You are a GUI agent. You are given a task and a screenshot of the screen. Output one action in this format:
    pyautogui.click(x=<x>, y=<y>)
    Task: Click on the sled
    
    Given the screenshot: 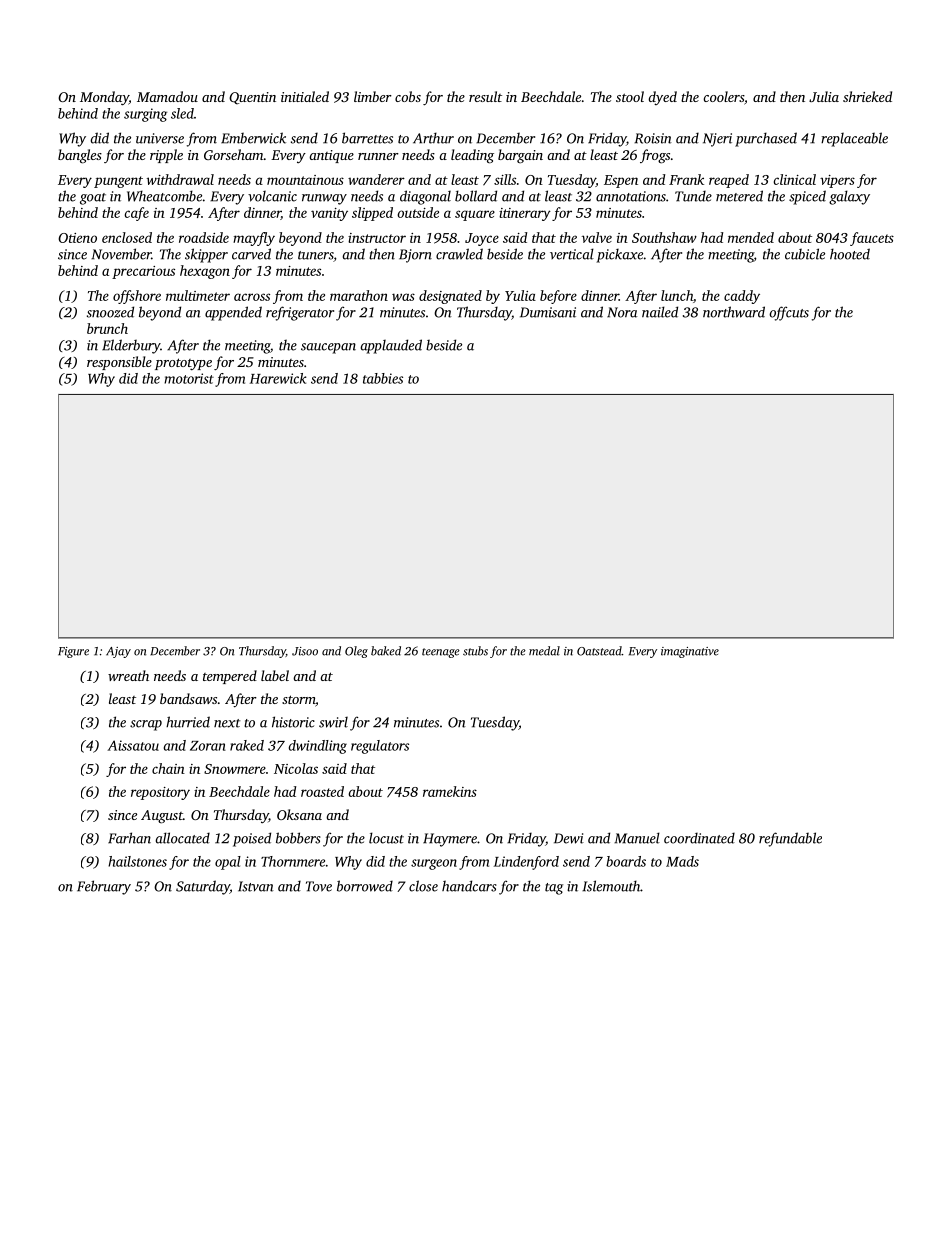 What is the action you would take?
    pyautogui.click(x=182, y=113)
